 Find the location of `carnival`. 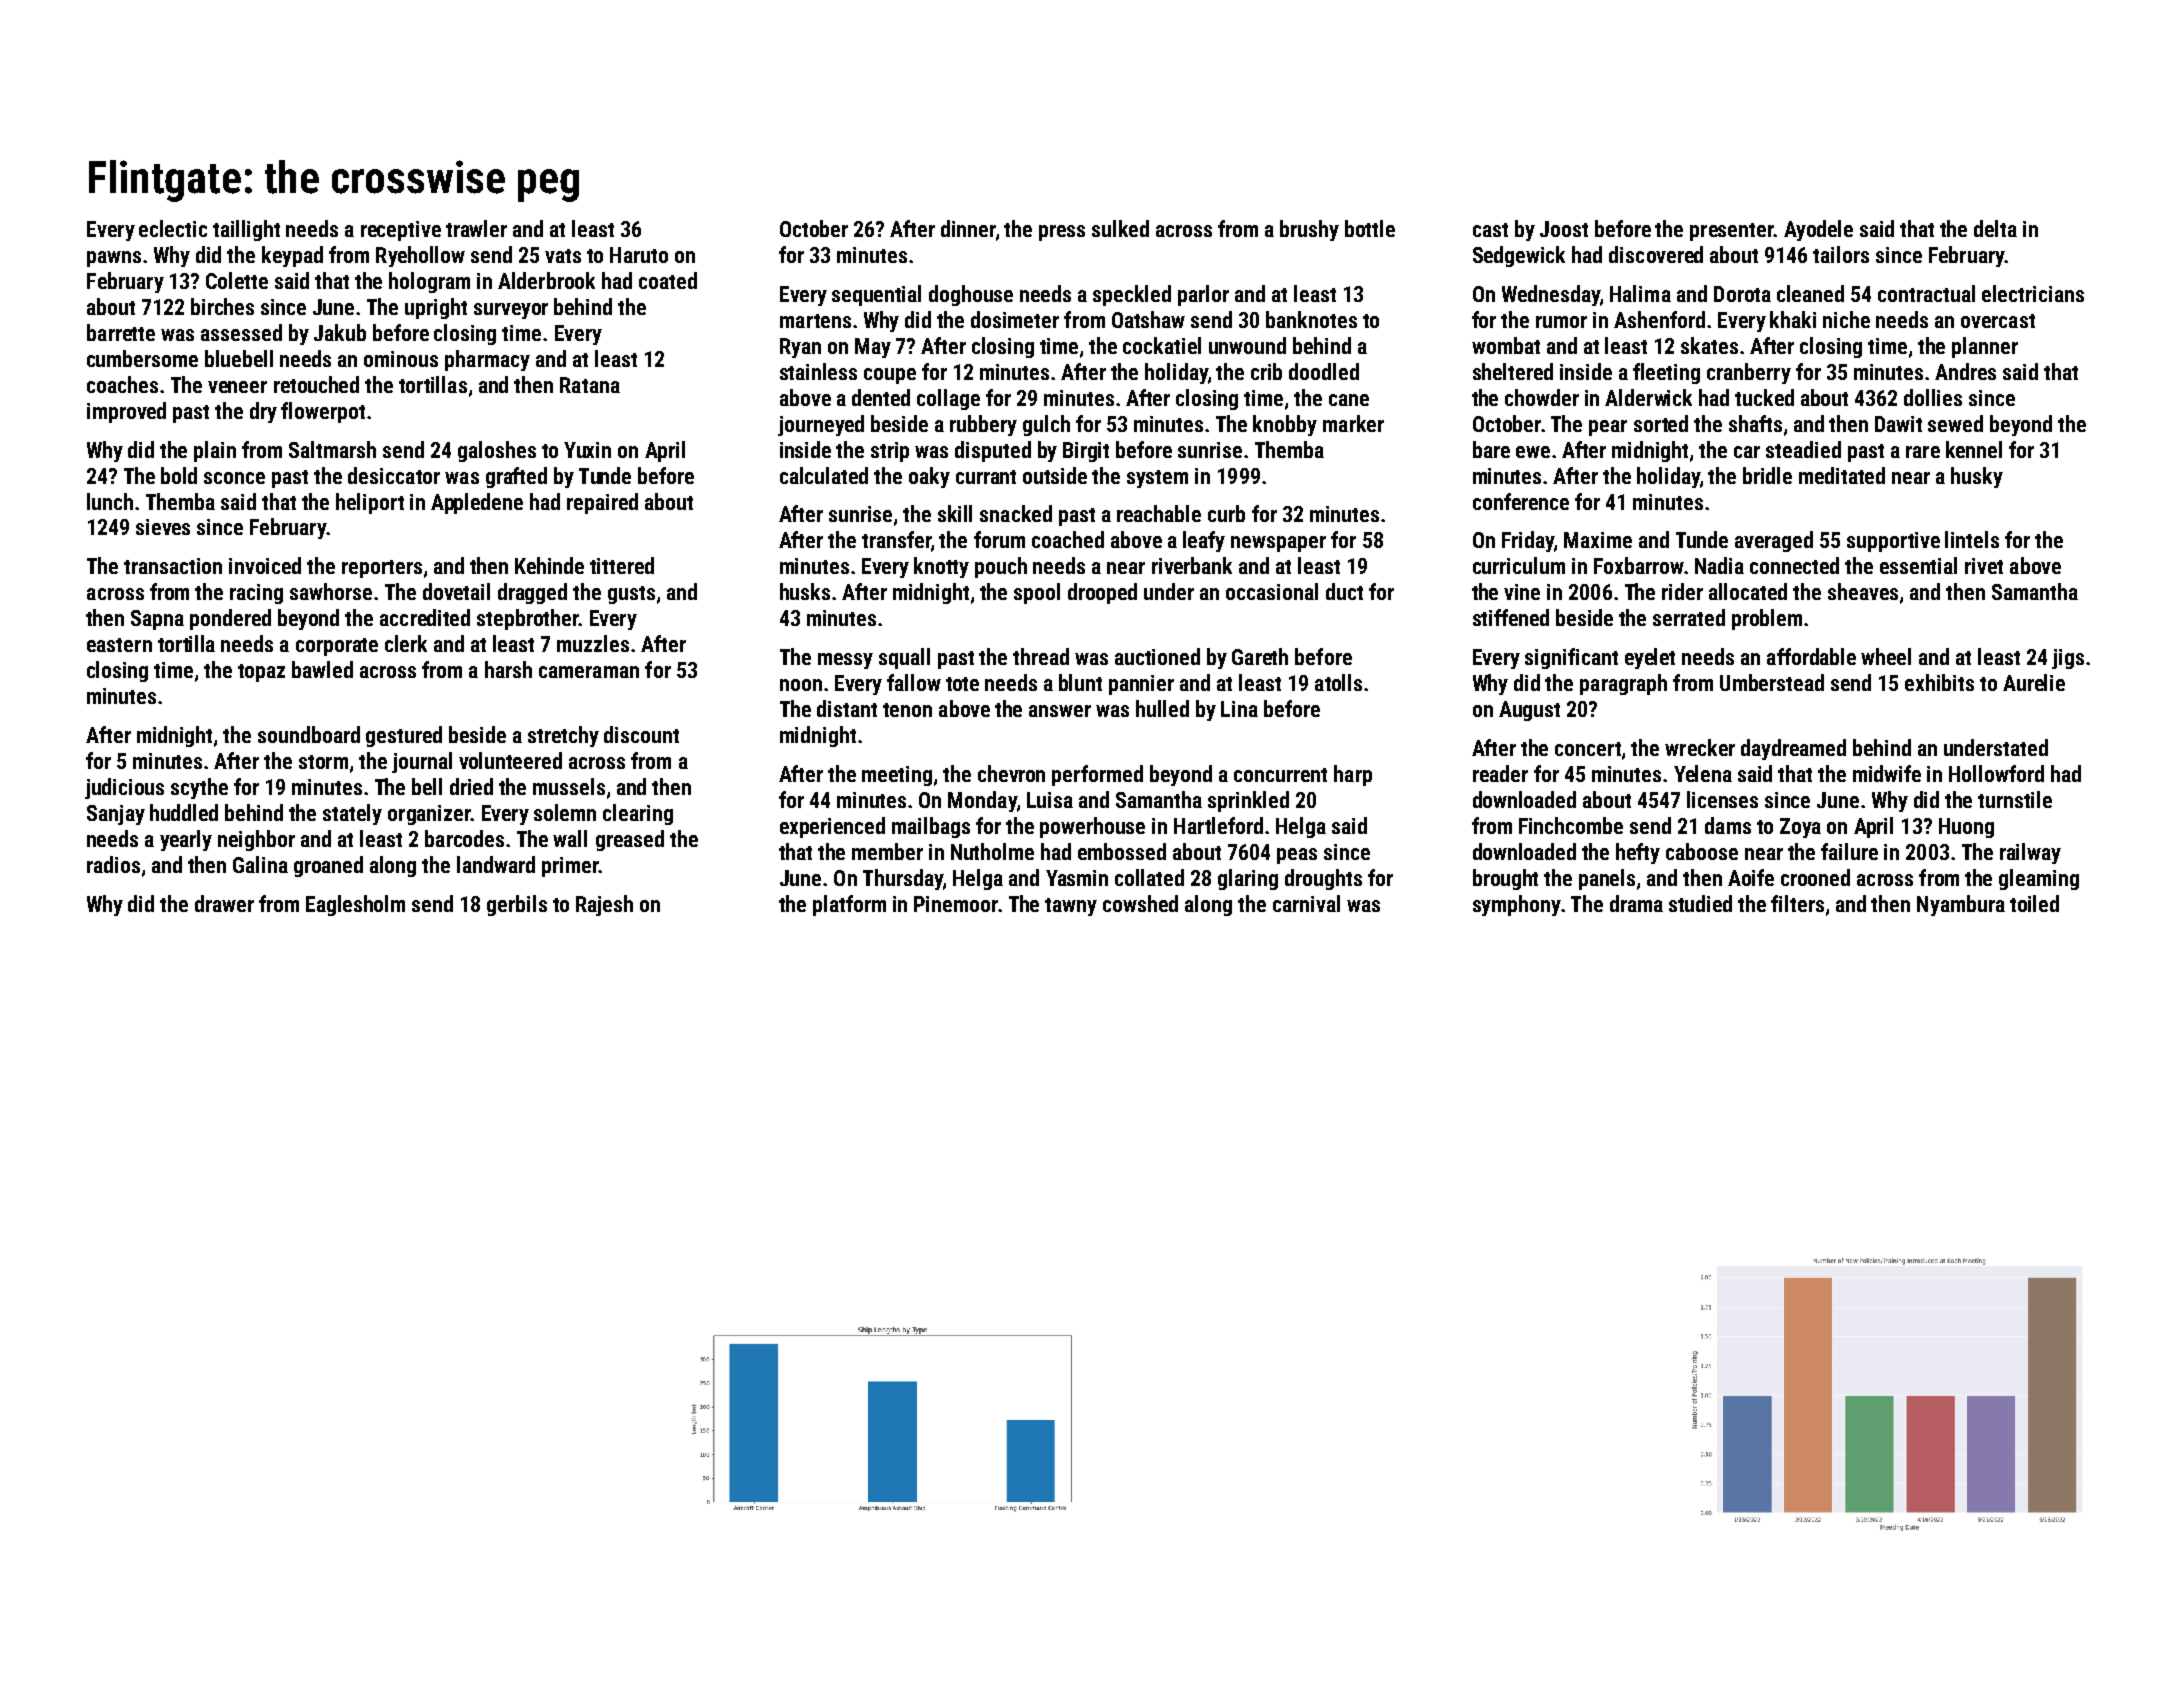

carnival is located at coordinates (1306, 903).
